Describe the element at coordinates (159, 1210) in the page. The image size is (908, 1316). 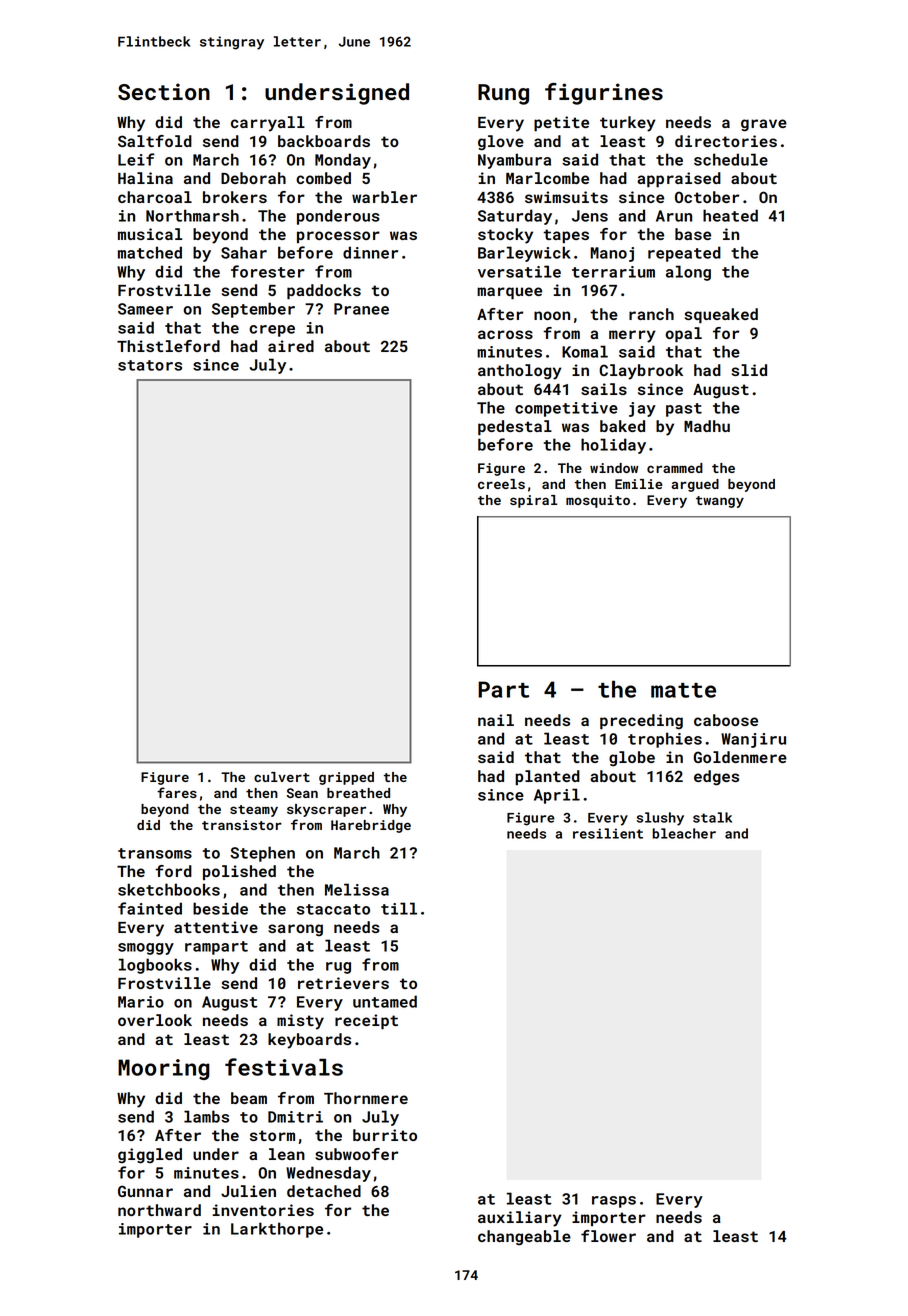
I see `northward` at that location.
